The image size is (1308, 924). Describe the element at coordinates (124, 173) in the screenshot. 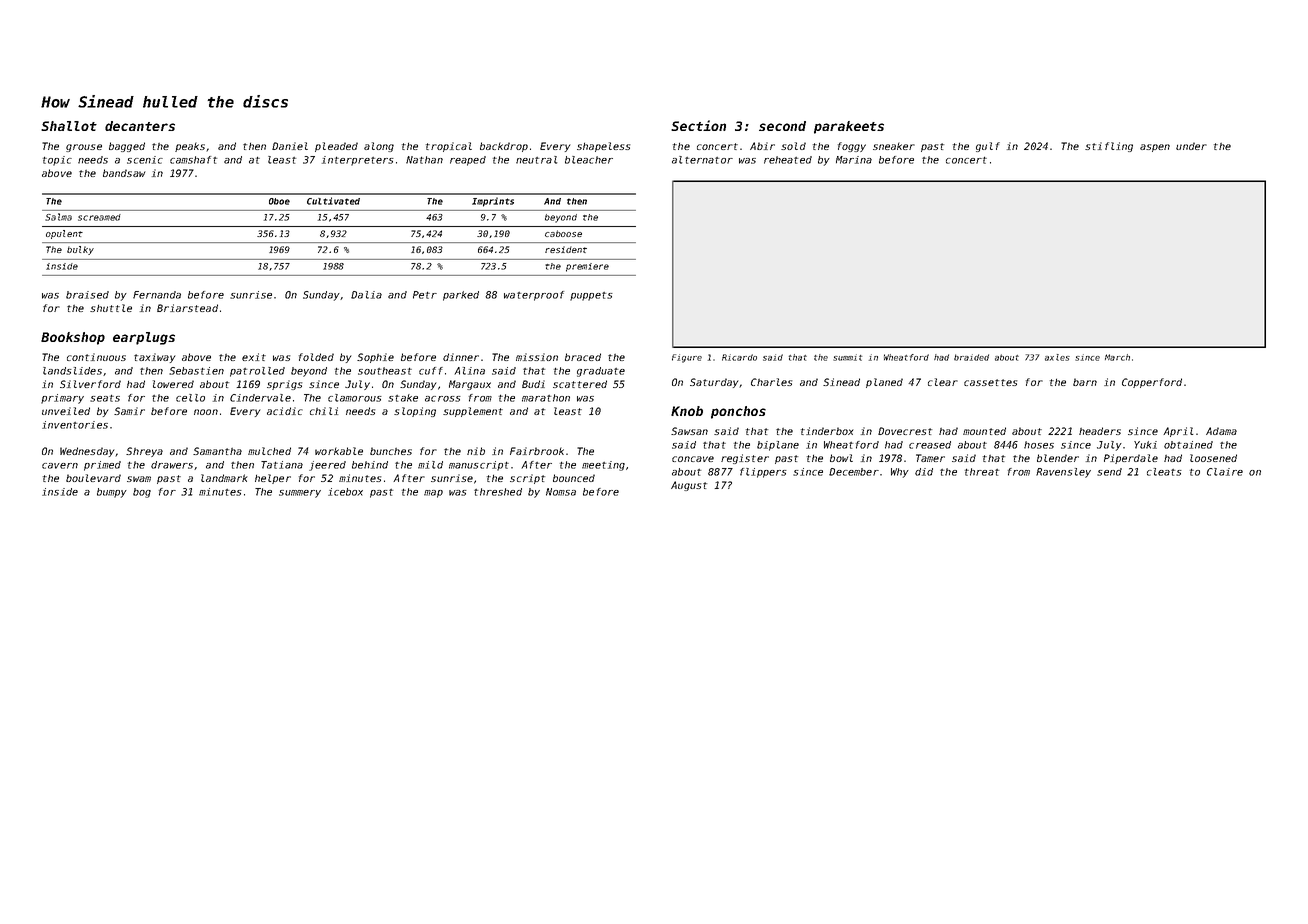

I see `bandsaw` at that location.
